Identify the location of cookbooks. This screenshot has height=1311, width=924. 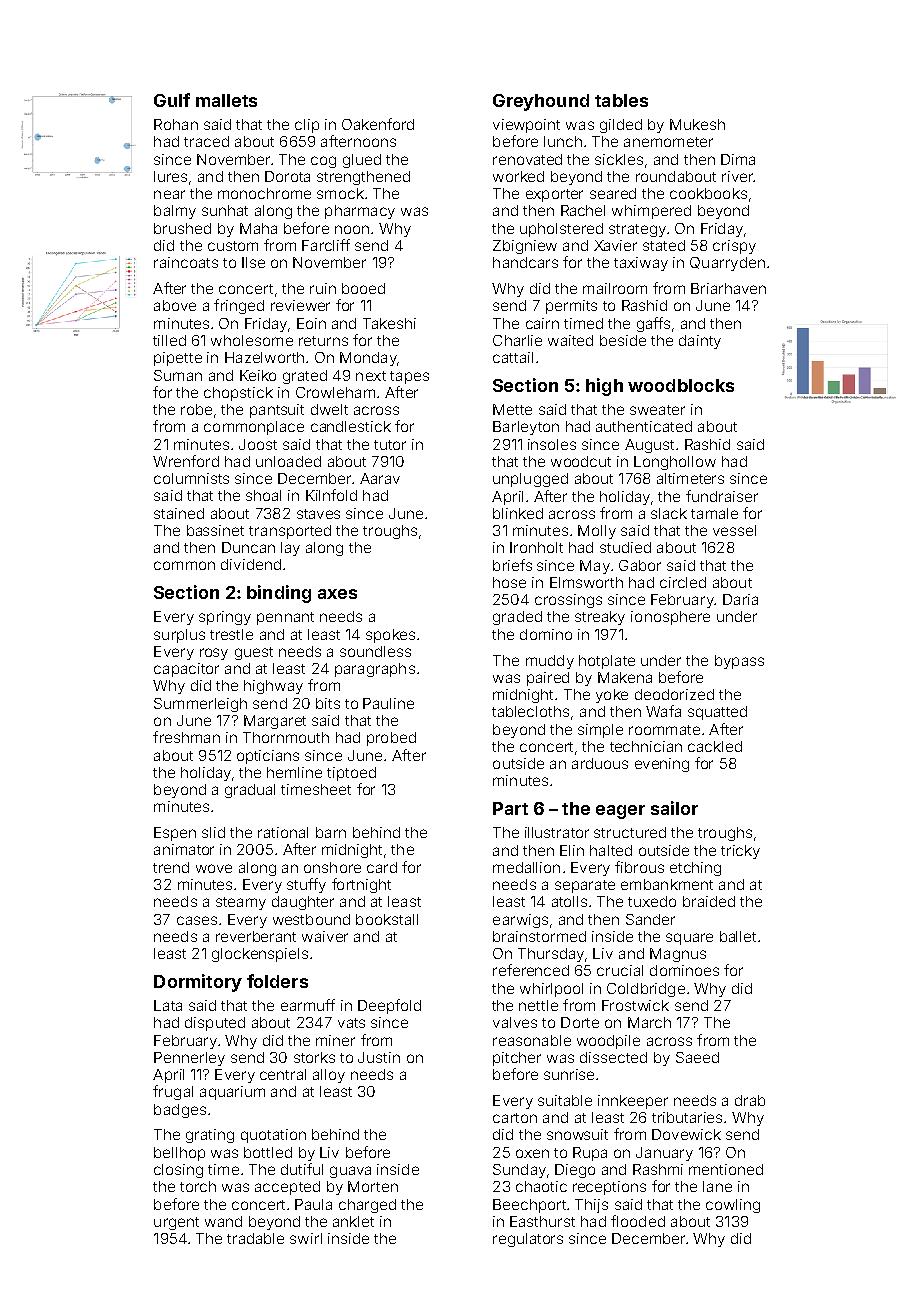
(708, 193).
